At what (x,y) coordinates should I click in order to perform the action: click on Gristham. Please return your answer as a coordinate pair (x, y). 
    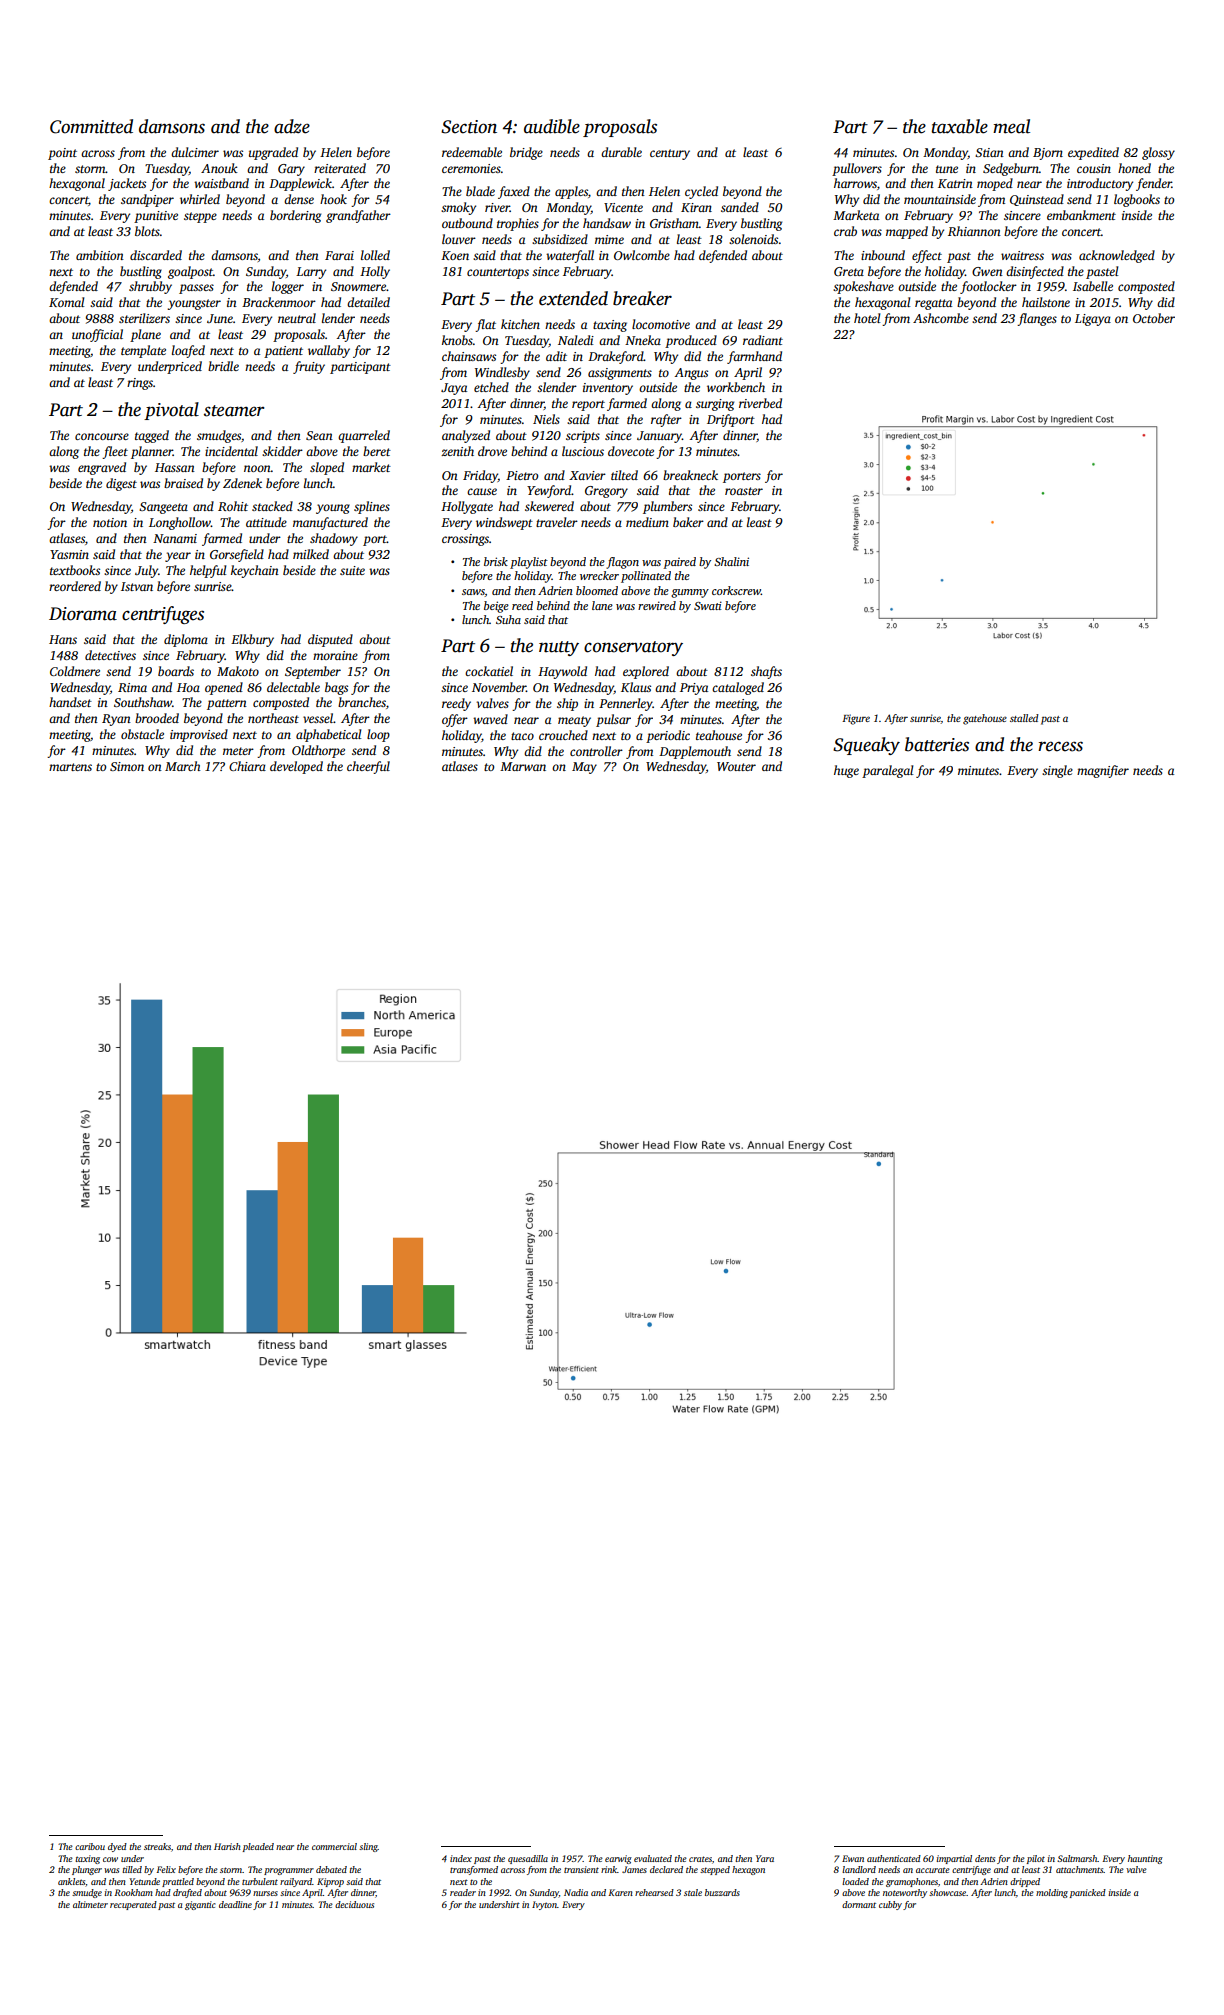
    Looking at the image, I should click on (674, 223).
